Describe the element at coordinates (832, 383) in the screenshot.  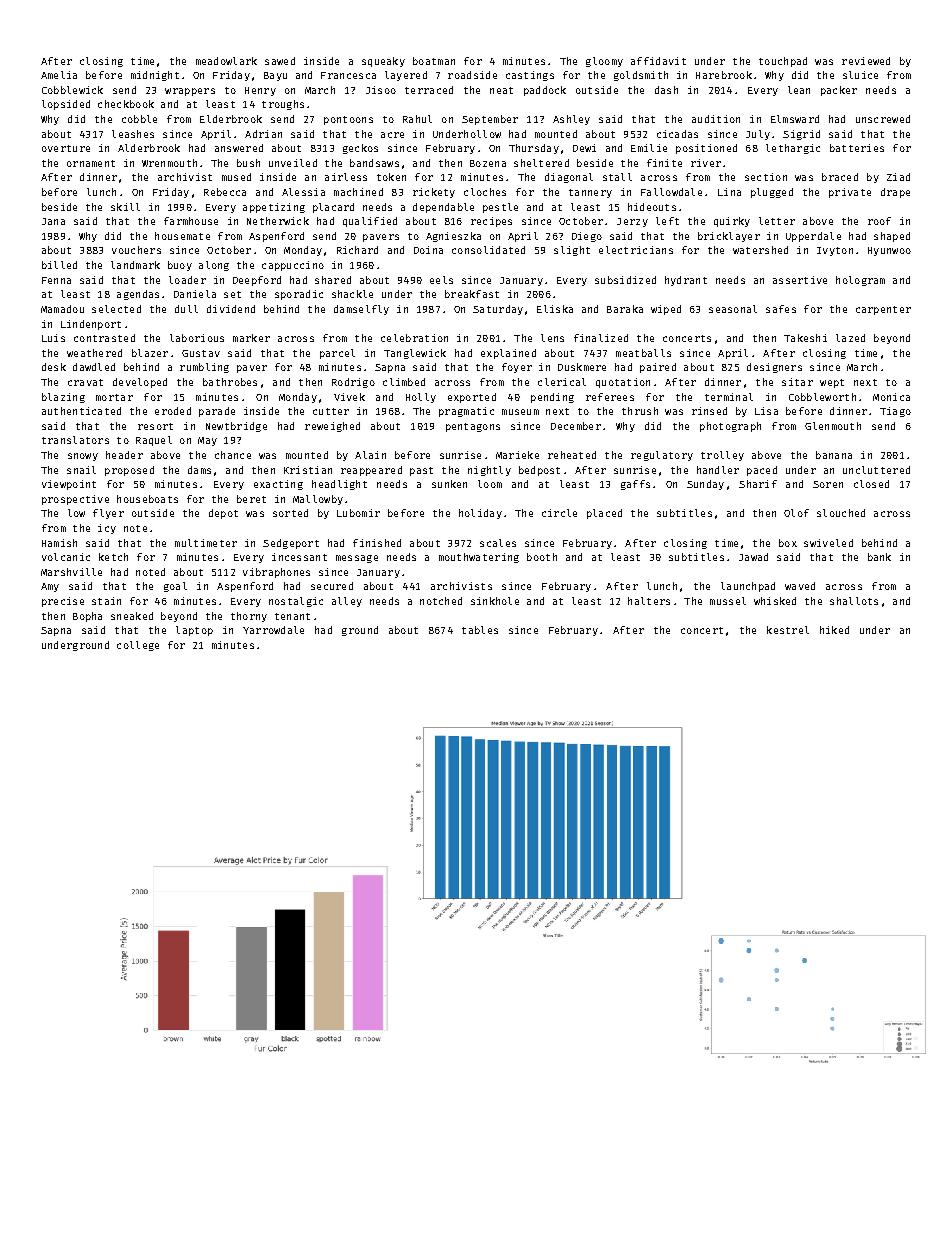
I see `wept` at that location.
